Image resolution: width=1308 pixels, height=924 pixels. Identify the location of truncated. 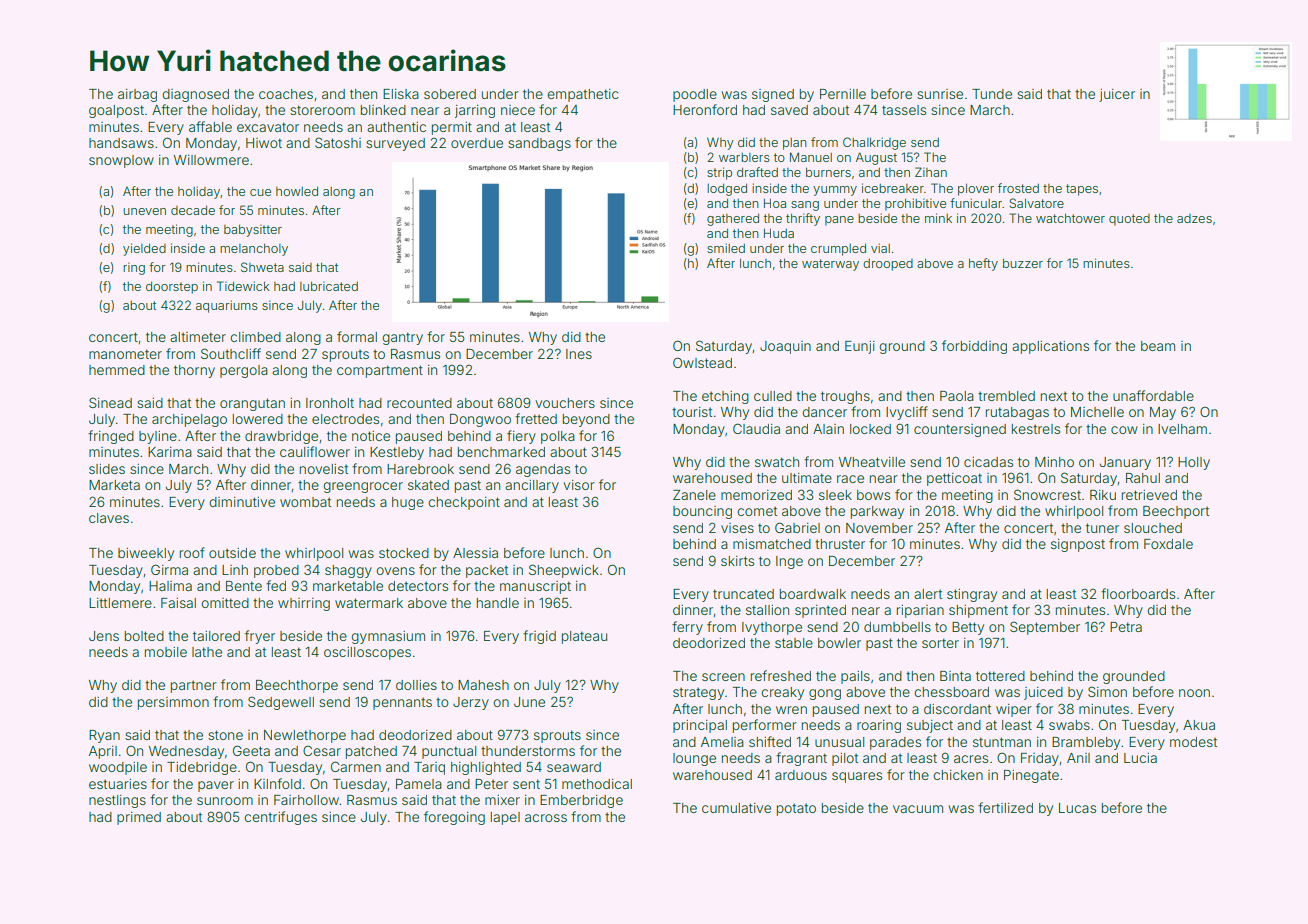
(743, 594).
